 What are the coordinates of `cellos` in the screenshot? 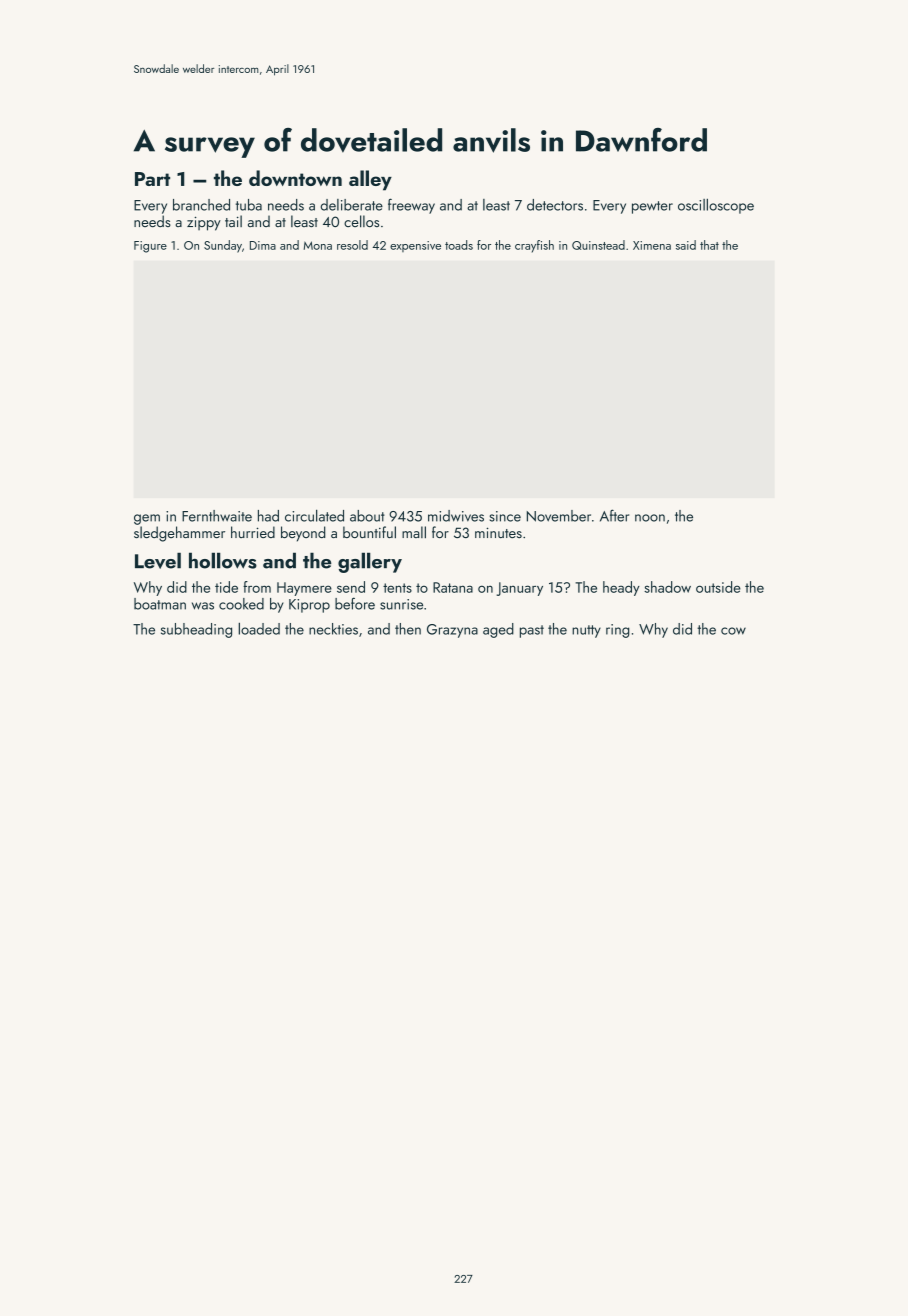 It's located at (361, 221).
